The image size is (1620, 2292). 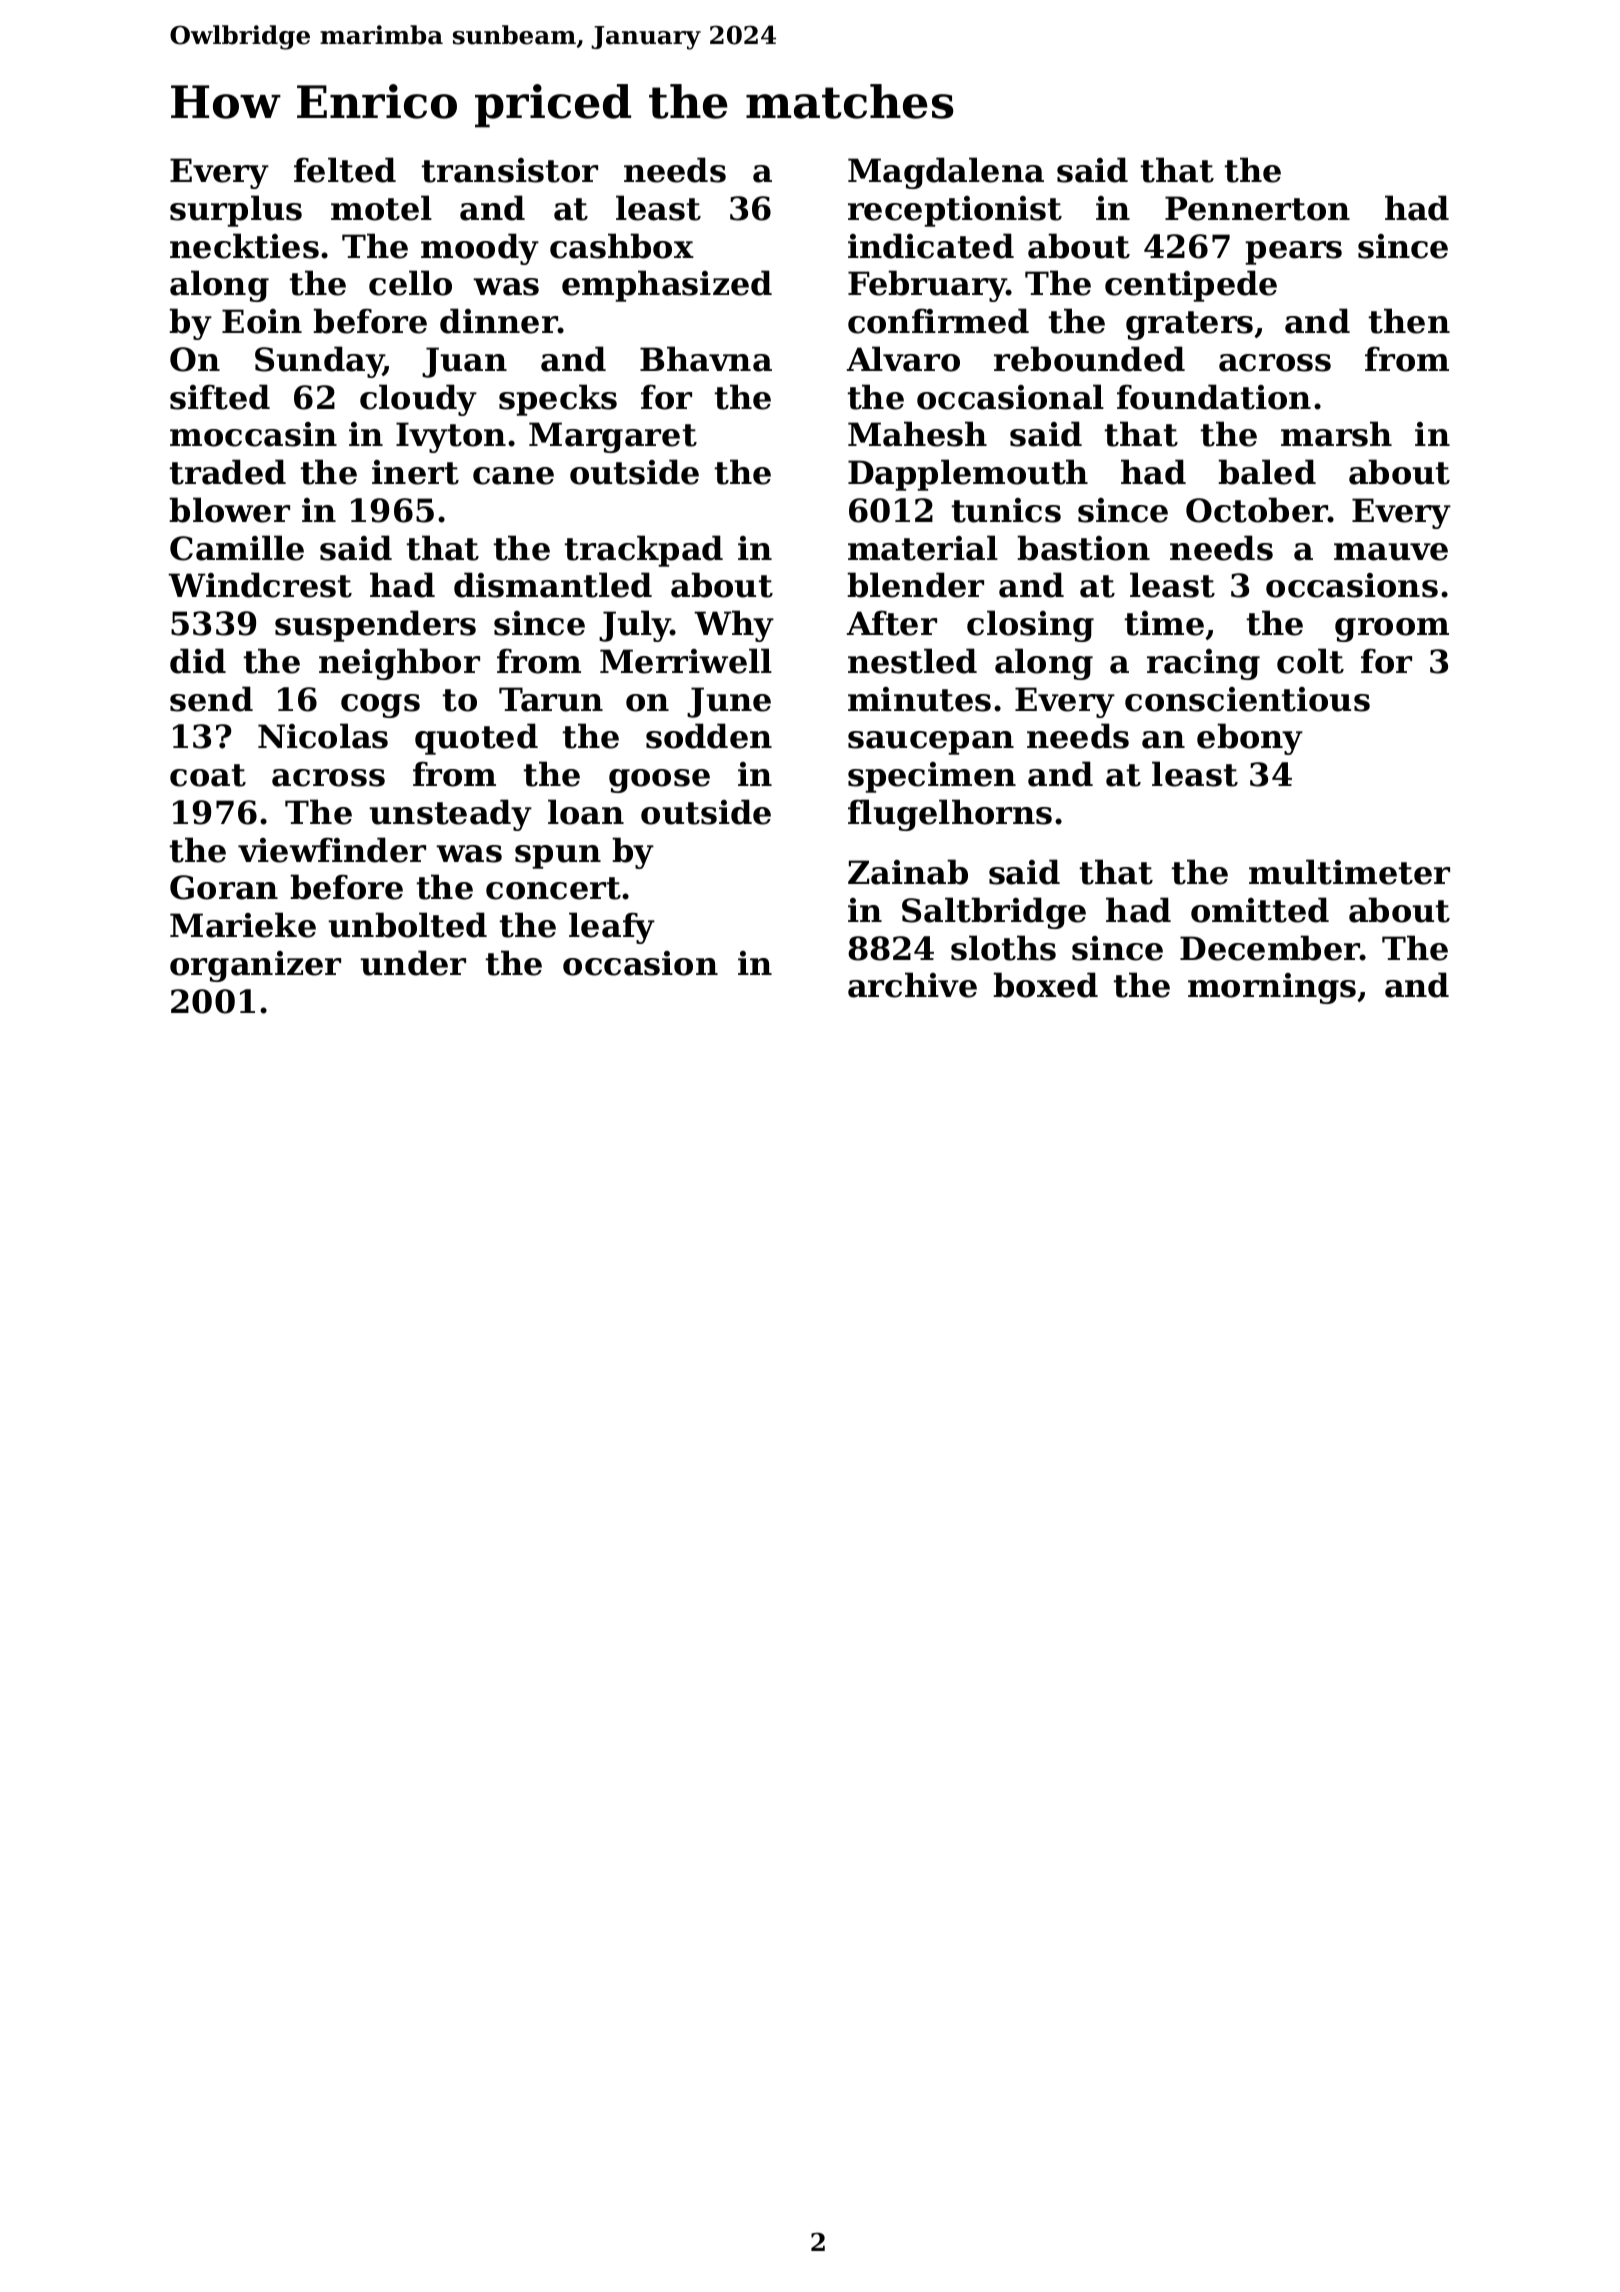 What do you see at coordinates (919, 699) in the document?
I see `minutes` at bounding box center [919, 699].
